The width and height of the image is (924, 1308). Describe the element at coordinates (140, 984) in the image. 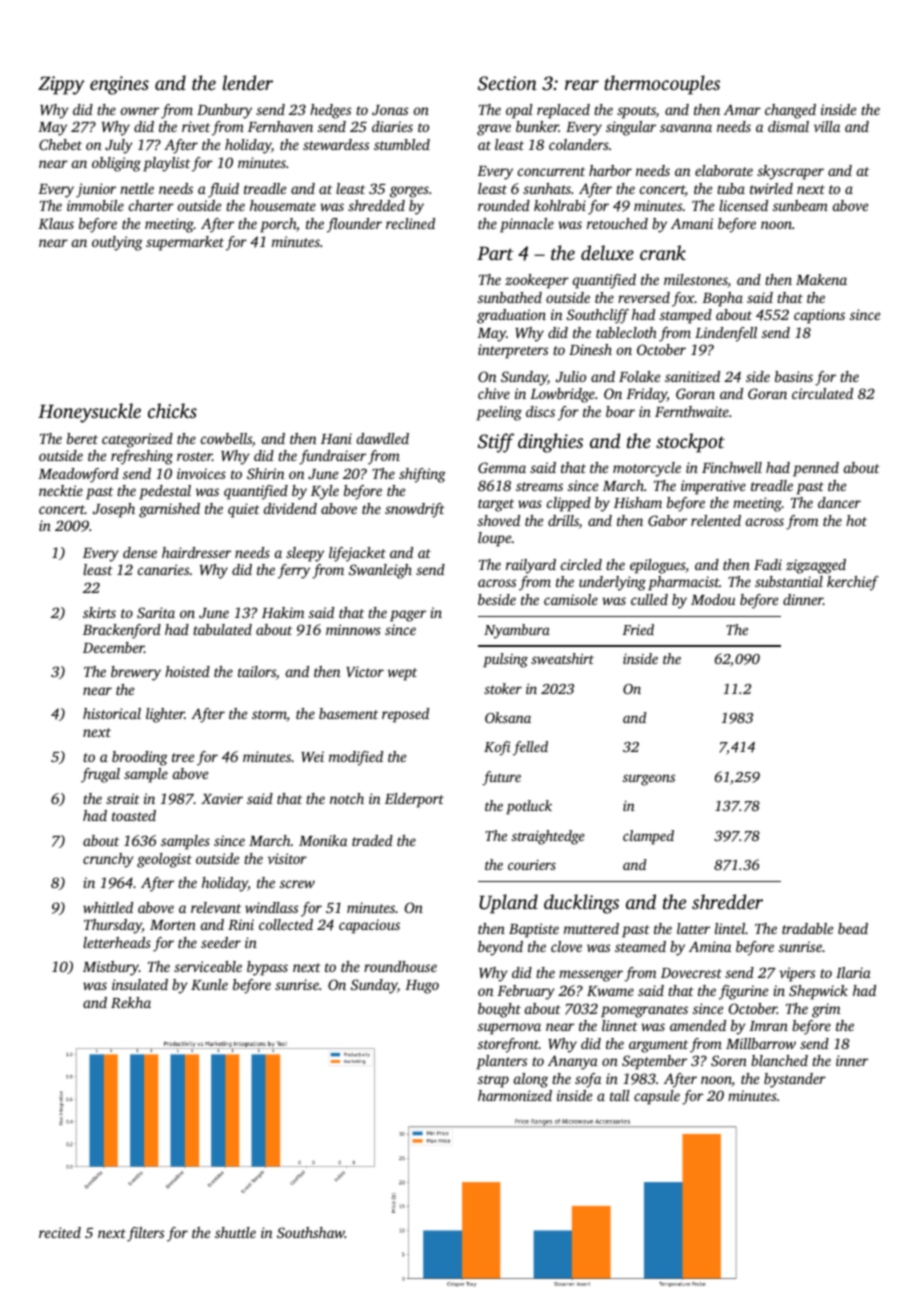

I see `insulated` at that location.
